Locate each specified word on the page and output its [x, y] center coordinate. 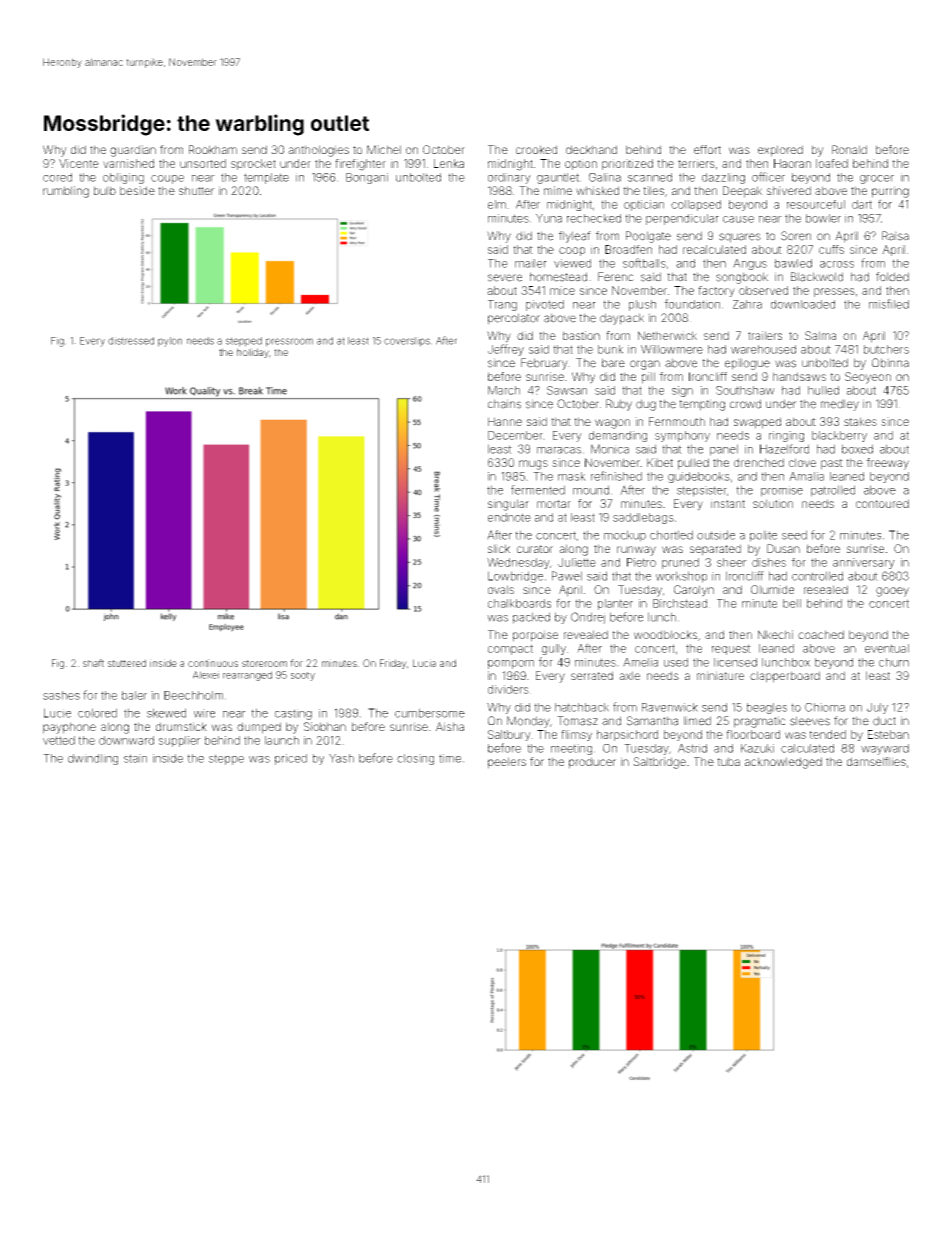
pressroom [289, 342]
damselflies [876, 761]
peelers [507, 763]
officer [768, 177]
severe [505, 278]
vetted [59, 740]
